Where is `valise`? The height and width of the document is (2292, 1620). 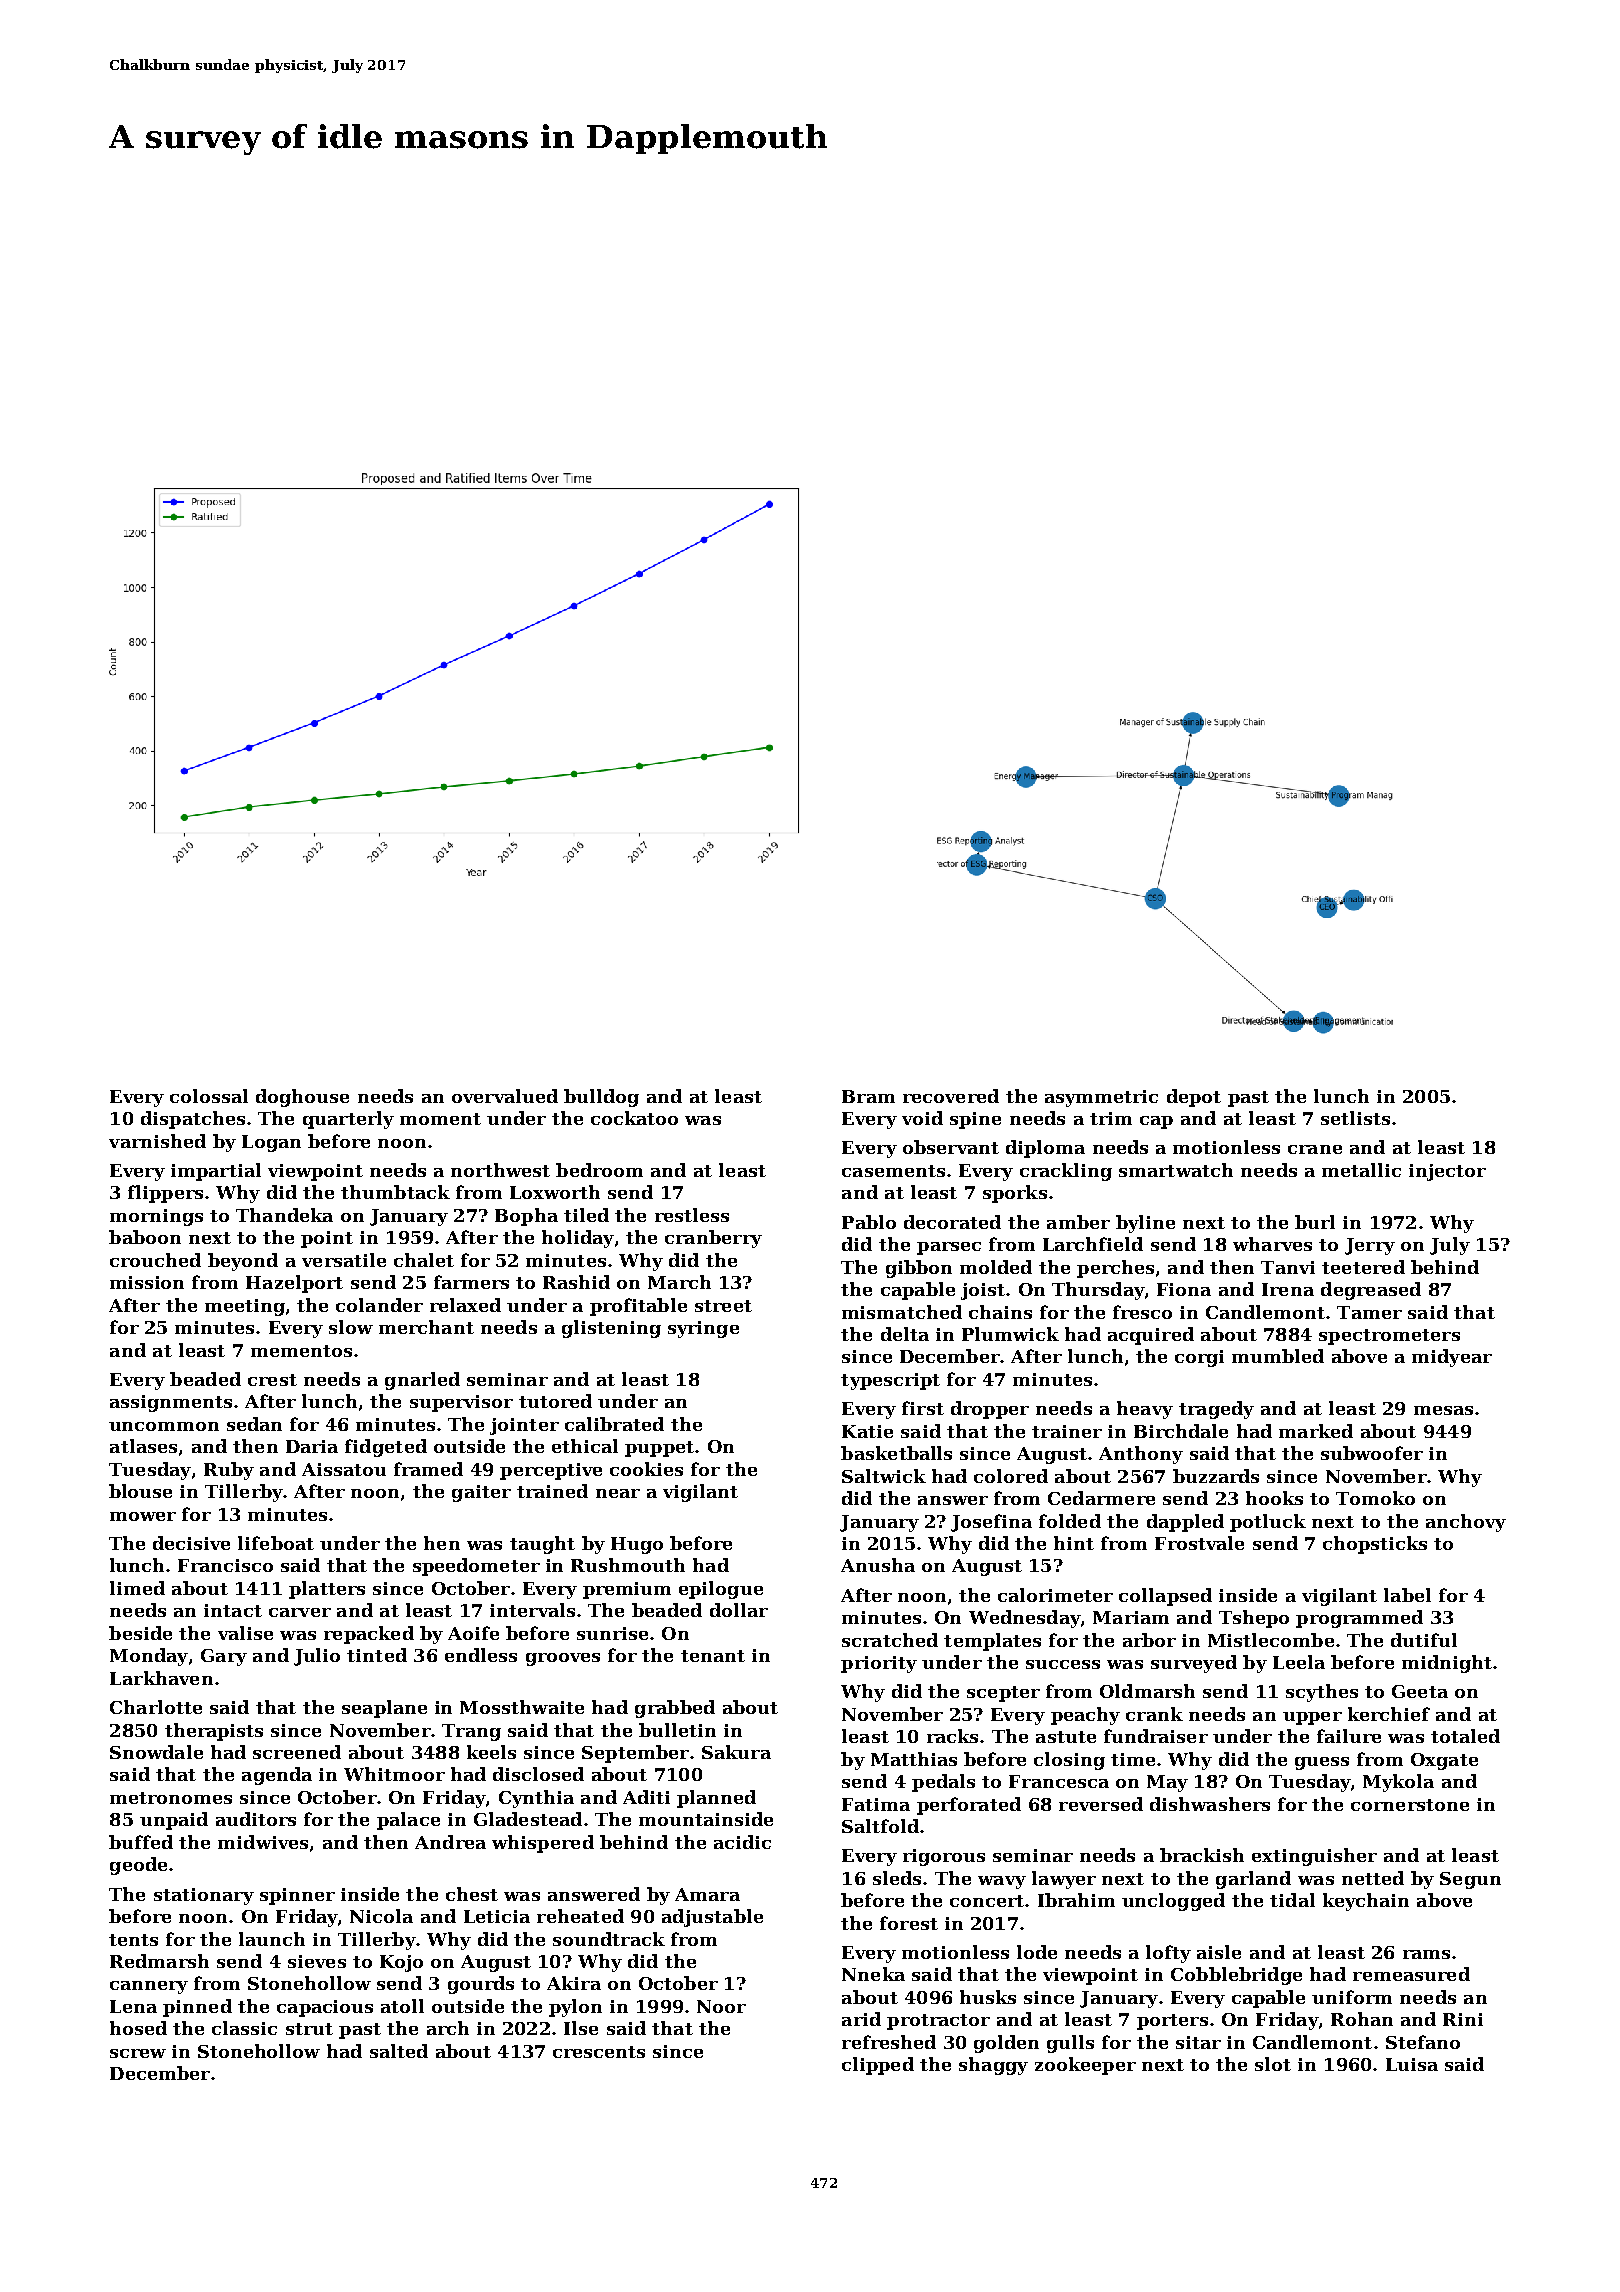 valise is located at coordinates (245, 1633).
